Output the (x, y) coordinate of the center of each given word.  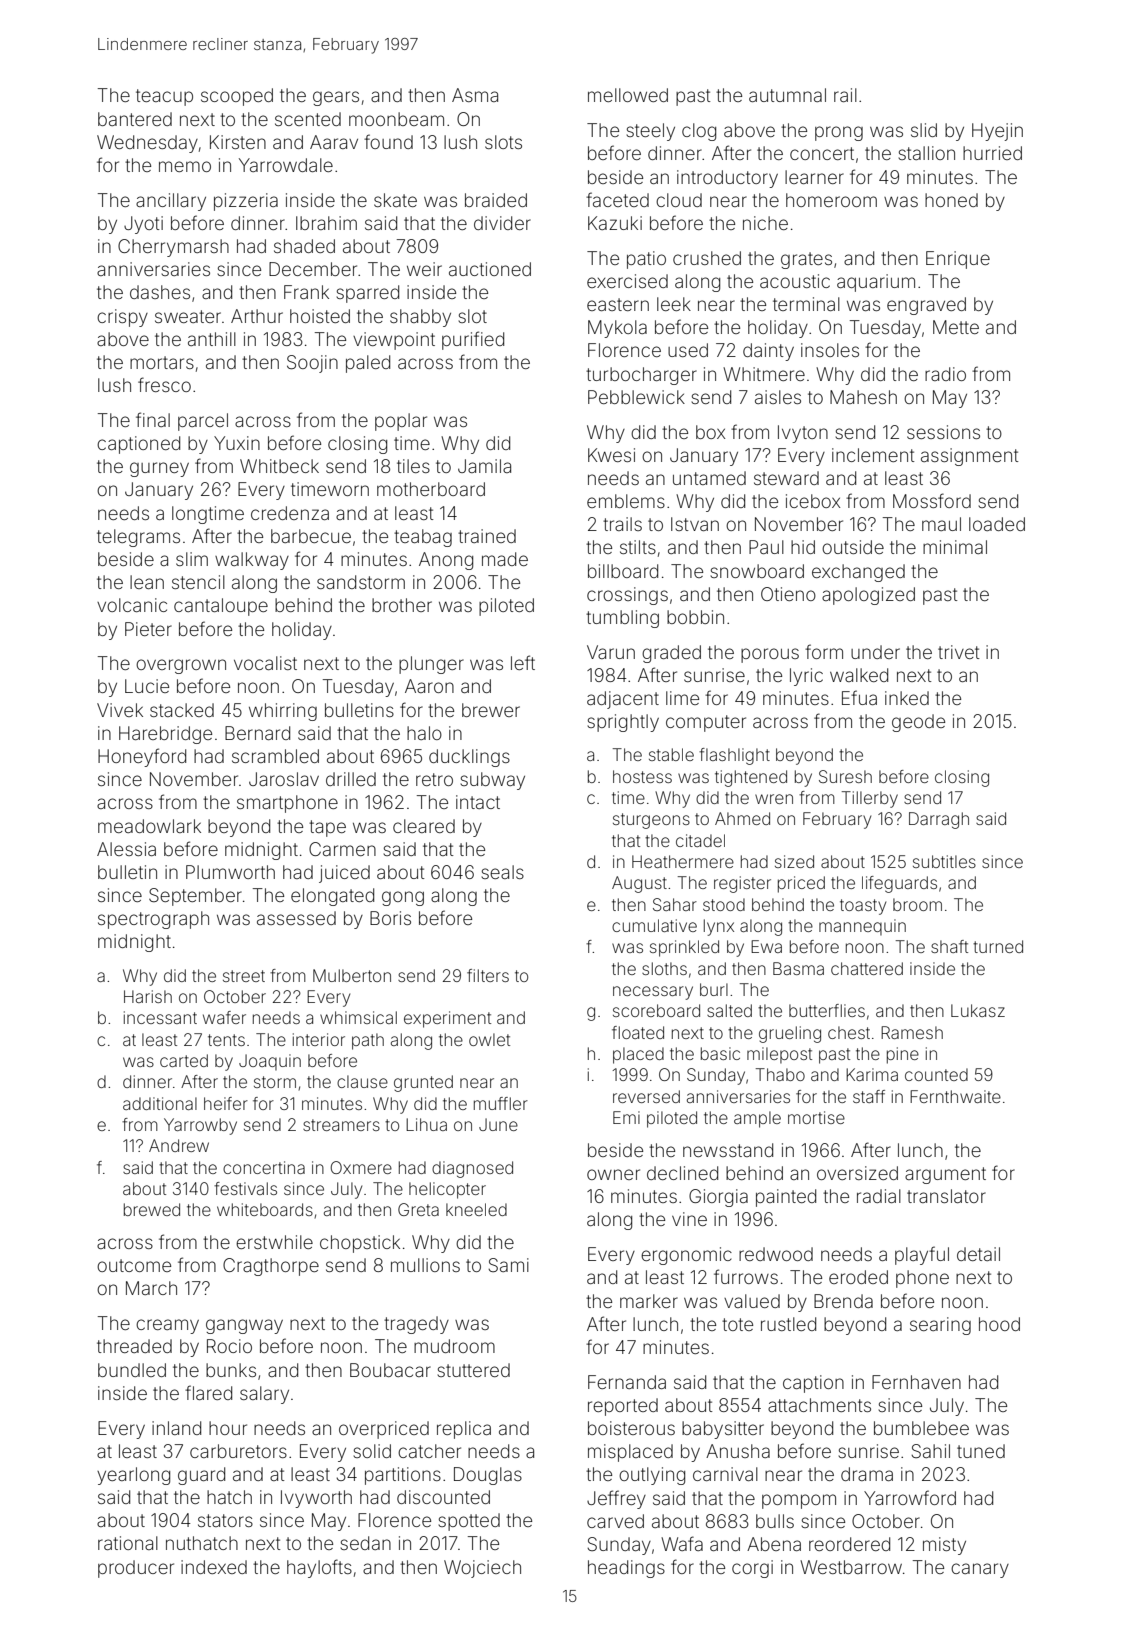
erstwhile (274, 1242)
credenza (290, 513)
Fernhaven (916, 1382)
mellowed (628, 95)
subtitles (944, 861)
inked (907, 698)
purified (473, 340)
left (523, 662)
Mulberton (352, 975)
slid (924, 130)
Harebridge (165, 735)
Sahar (675, 904)
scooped (237, 97)
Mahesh (863, 397)
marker (649, 1301)
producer (136, 1569)
